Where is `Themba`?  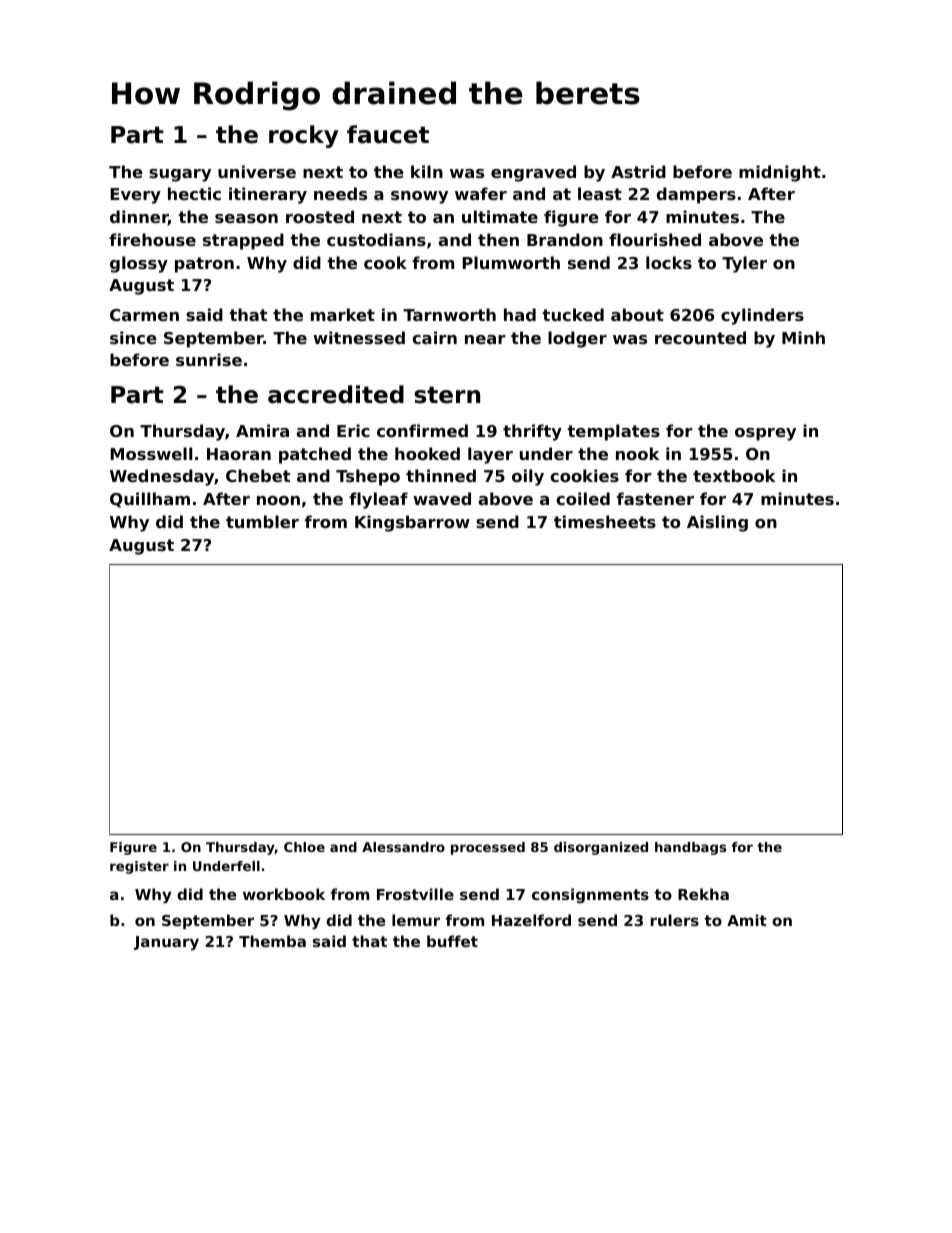 Themba is located at coordinates (272, 941).
